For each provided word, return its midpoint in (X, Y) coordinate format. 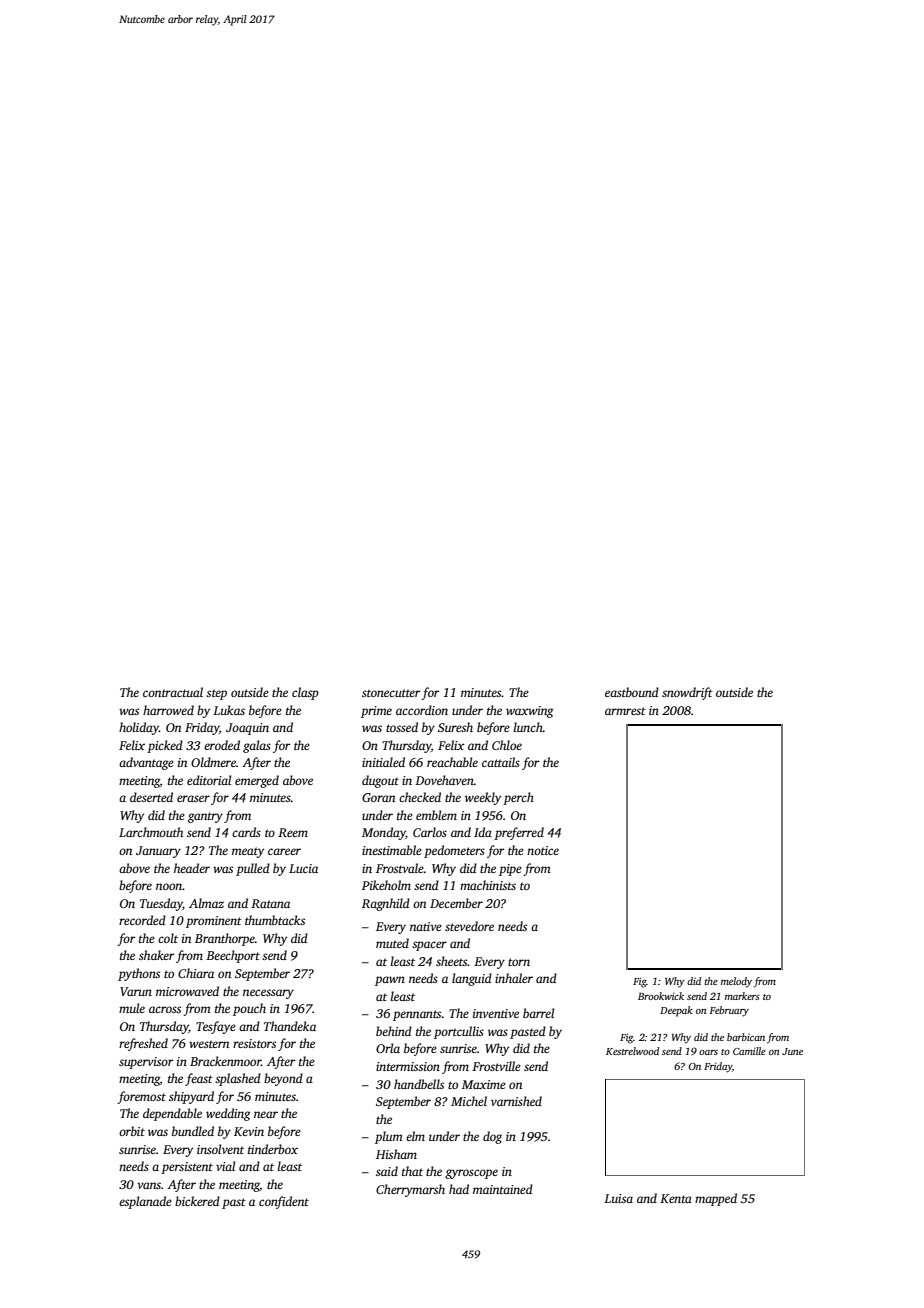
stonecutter (391, 693)
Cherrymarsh (410, 1190)
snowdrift (687, 693)
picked (165, 746)
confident (284, 1202)
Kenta (676, 1198)
